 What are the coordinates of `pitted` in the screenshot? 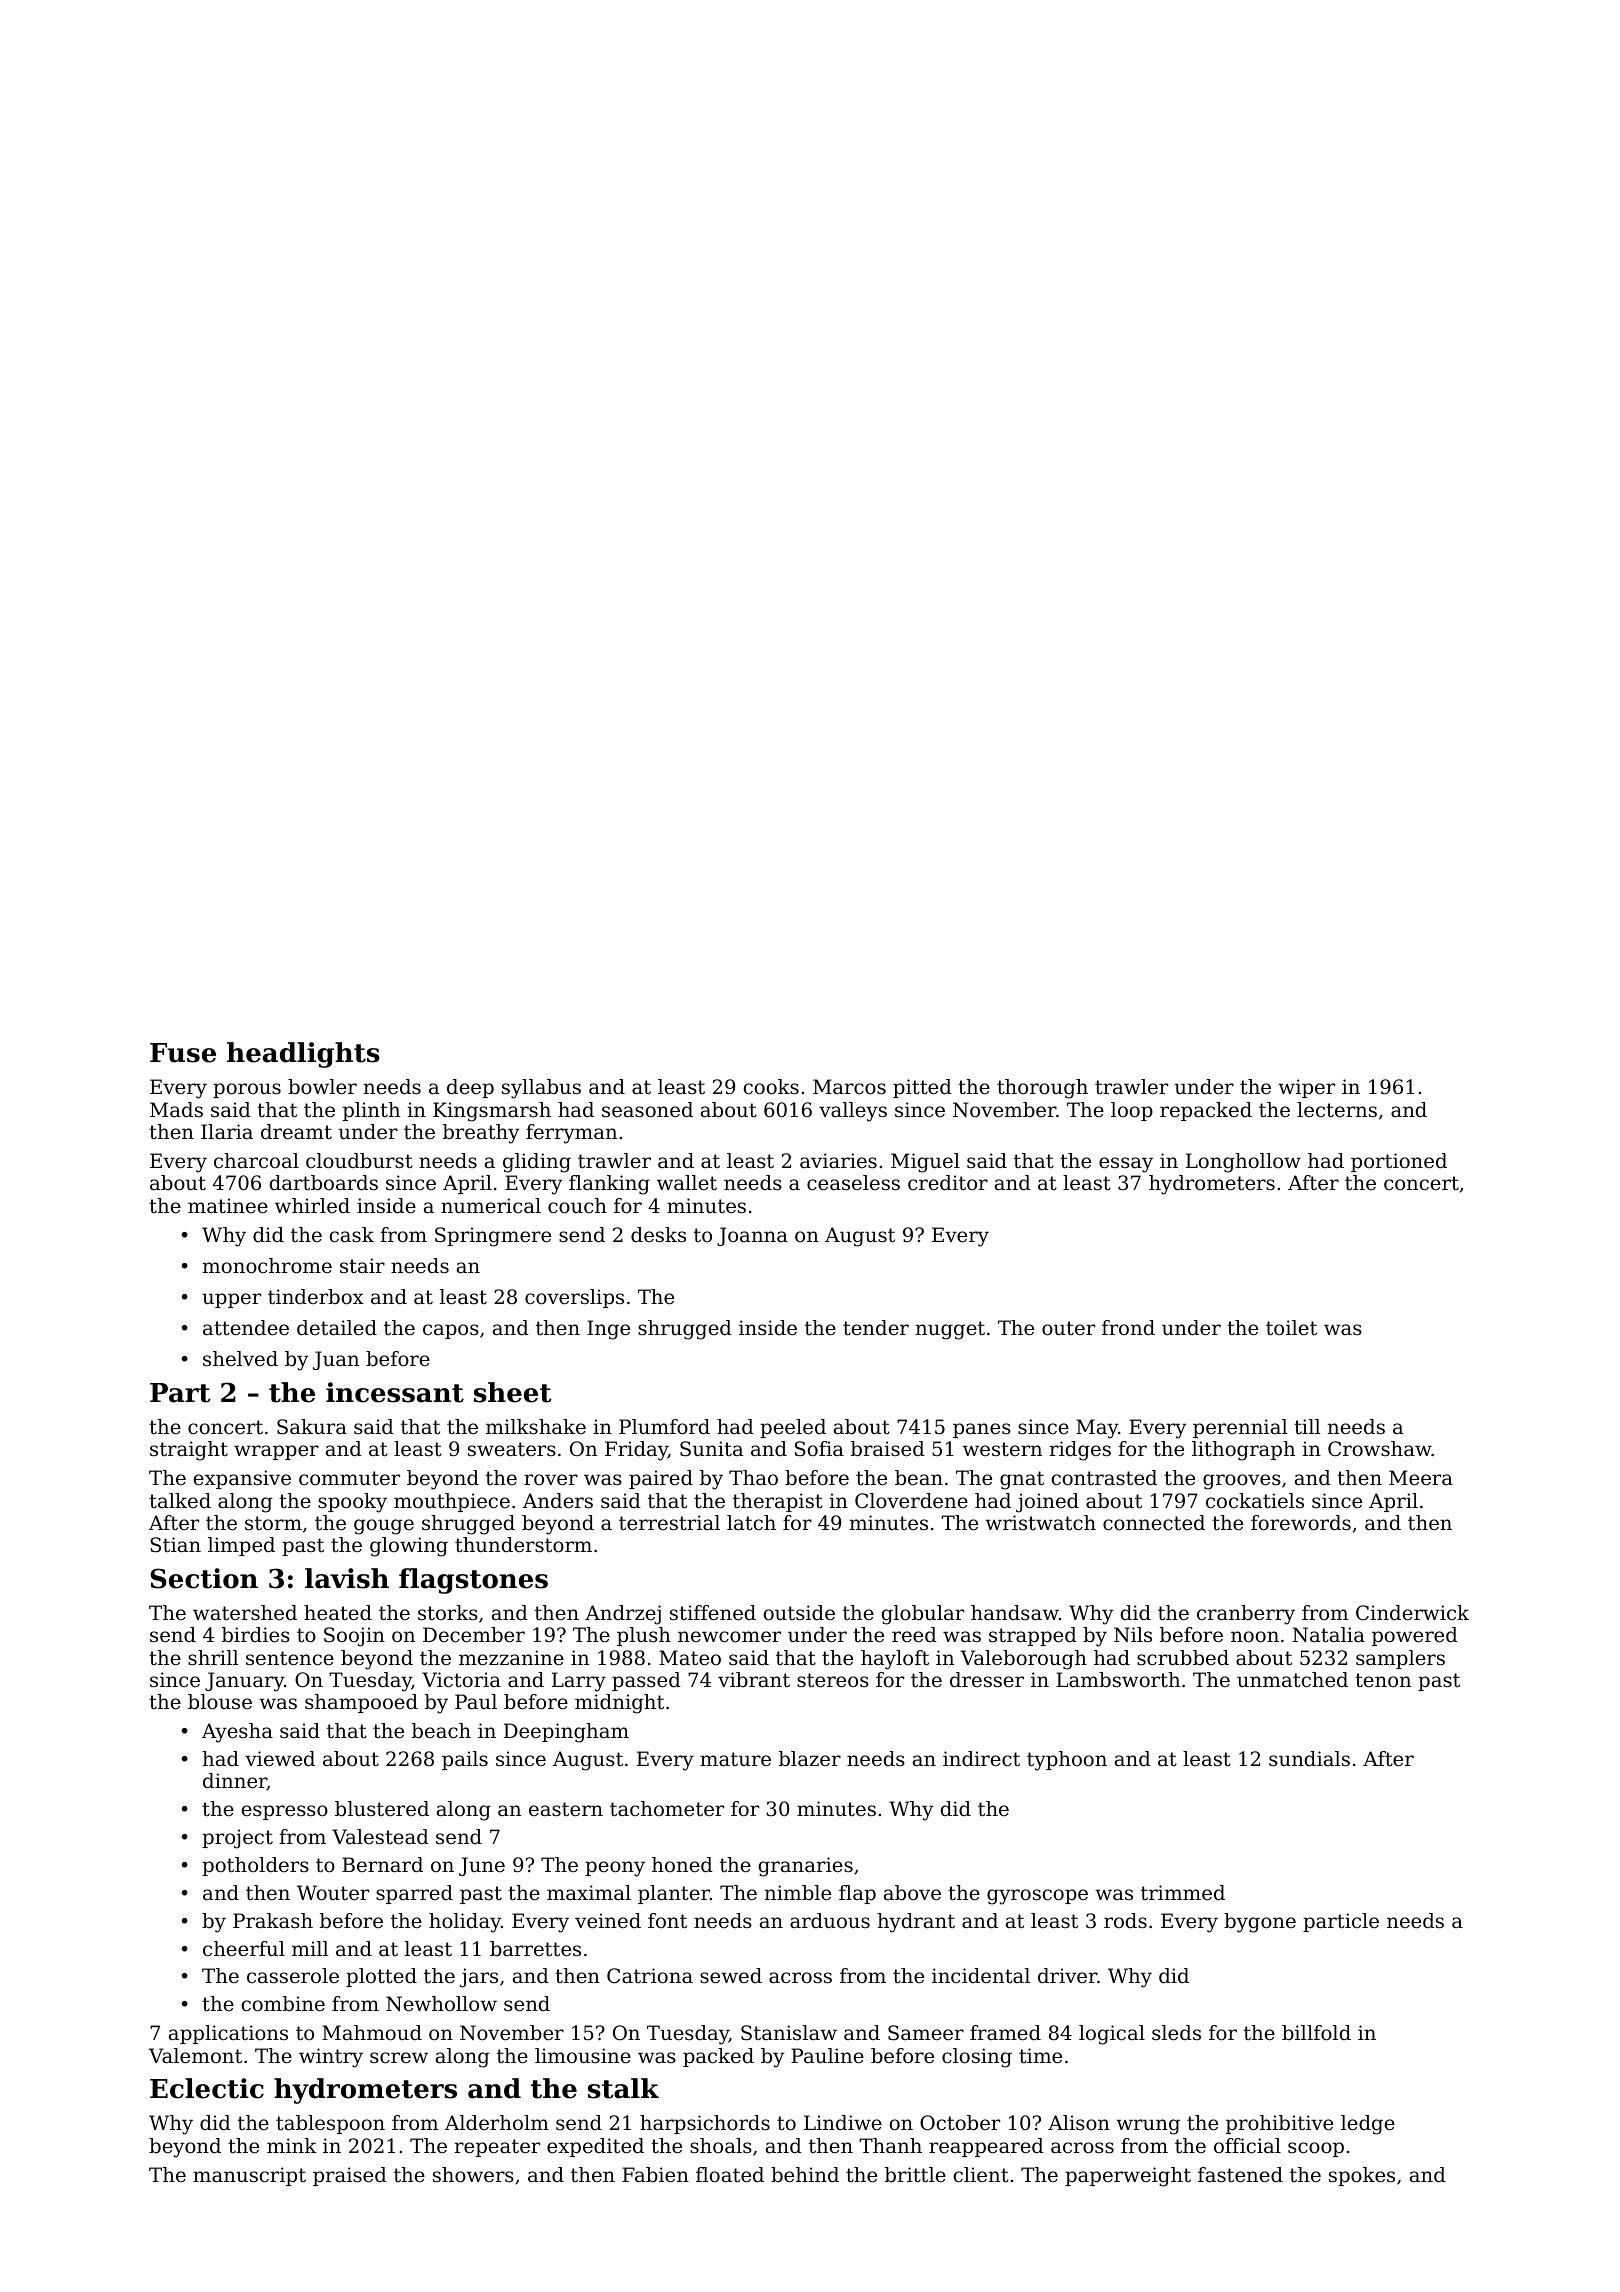 It's located at (922, 1088).
